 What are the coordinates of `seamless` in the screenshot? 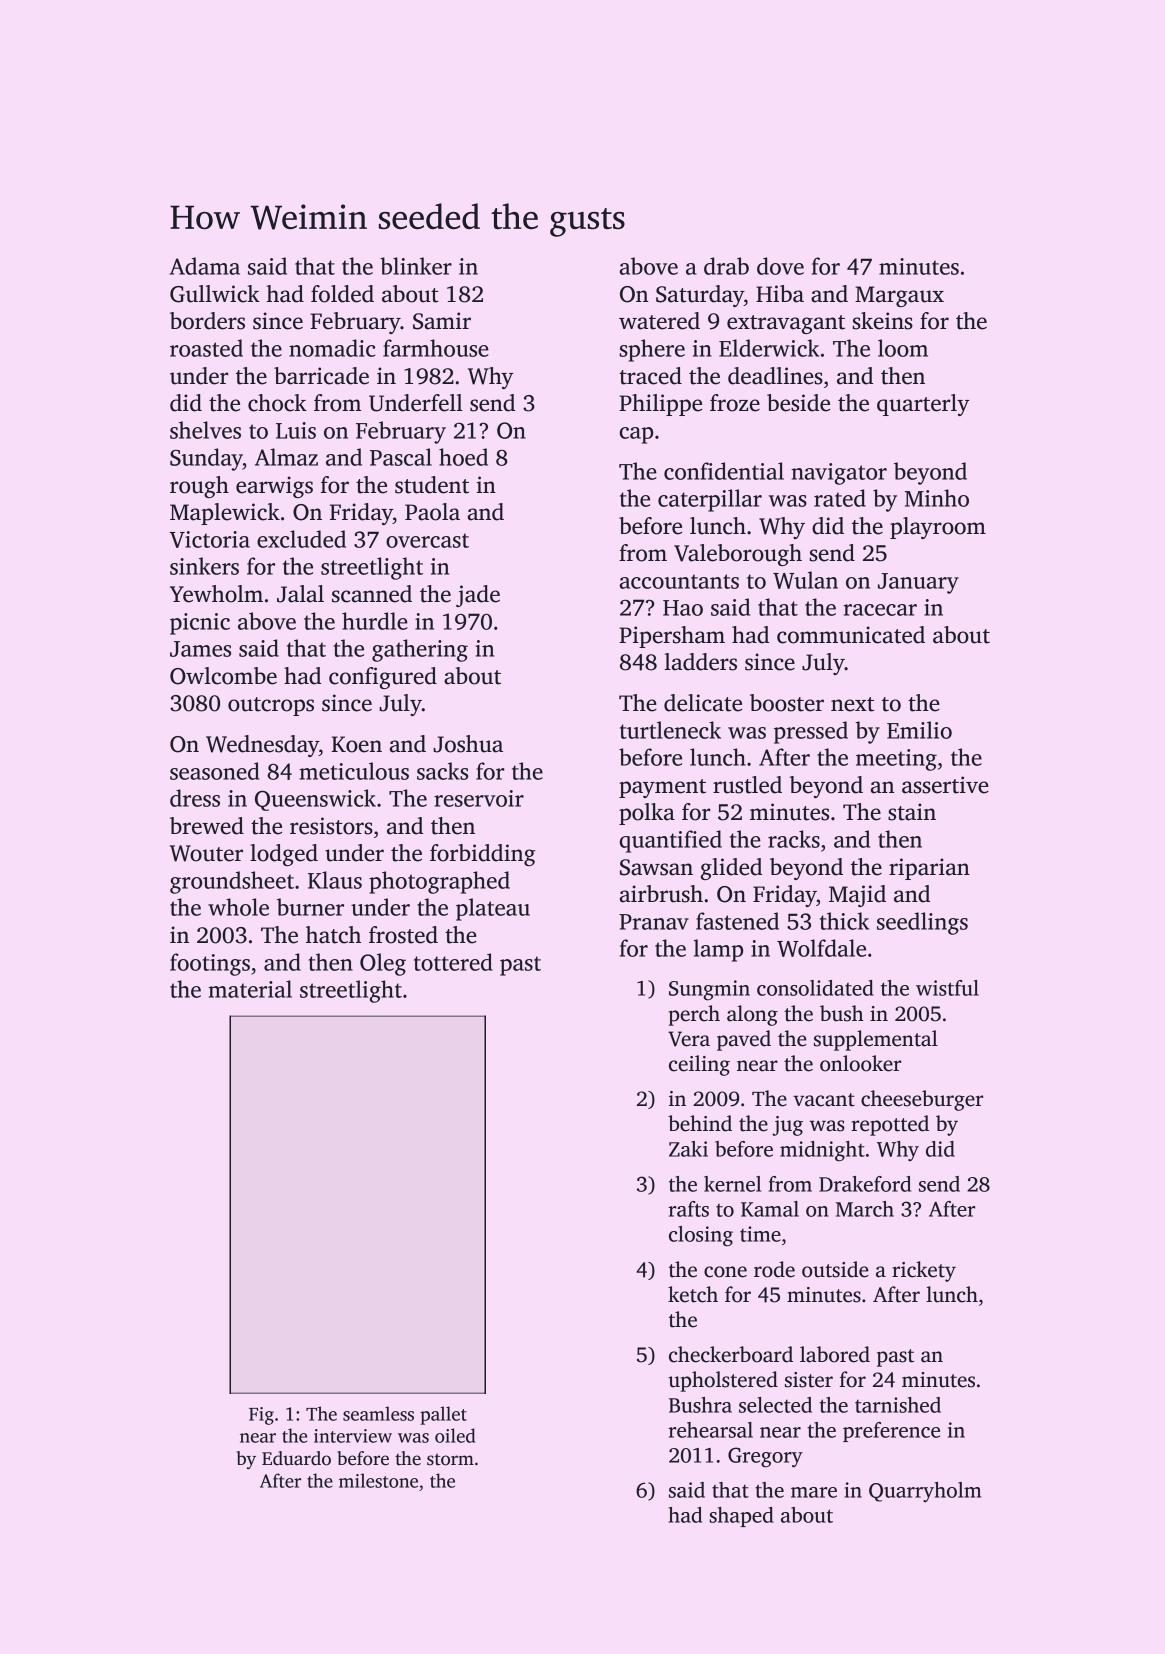 It's located at (378, 1413).
